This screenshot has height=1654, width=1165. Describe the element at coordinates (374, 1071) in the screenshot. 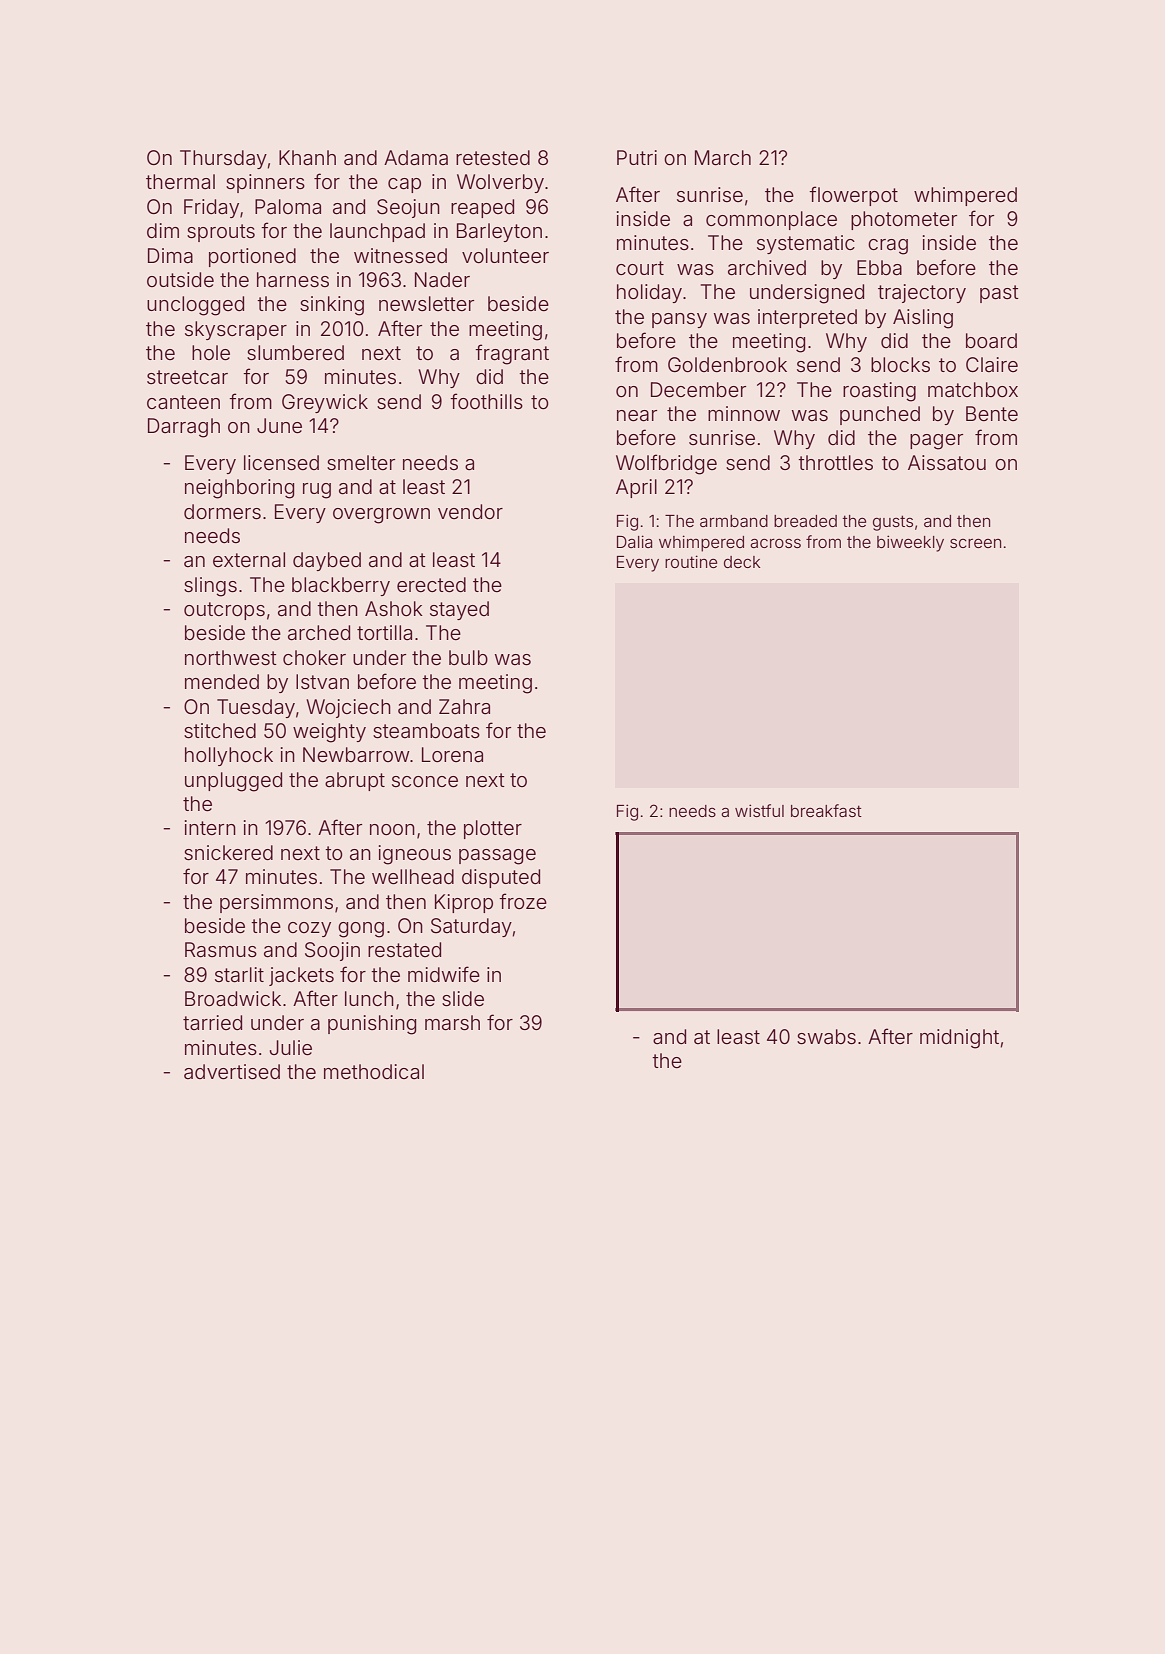

I see `methodical` at that location.
